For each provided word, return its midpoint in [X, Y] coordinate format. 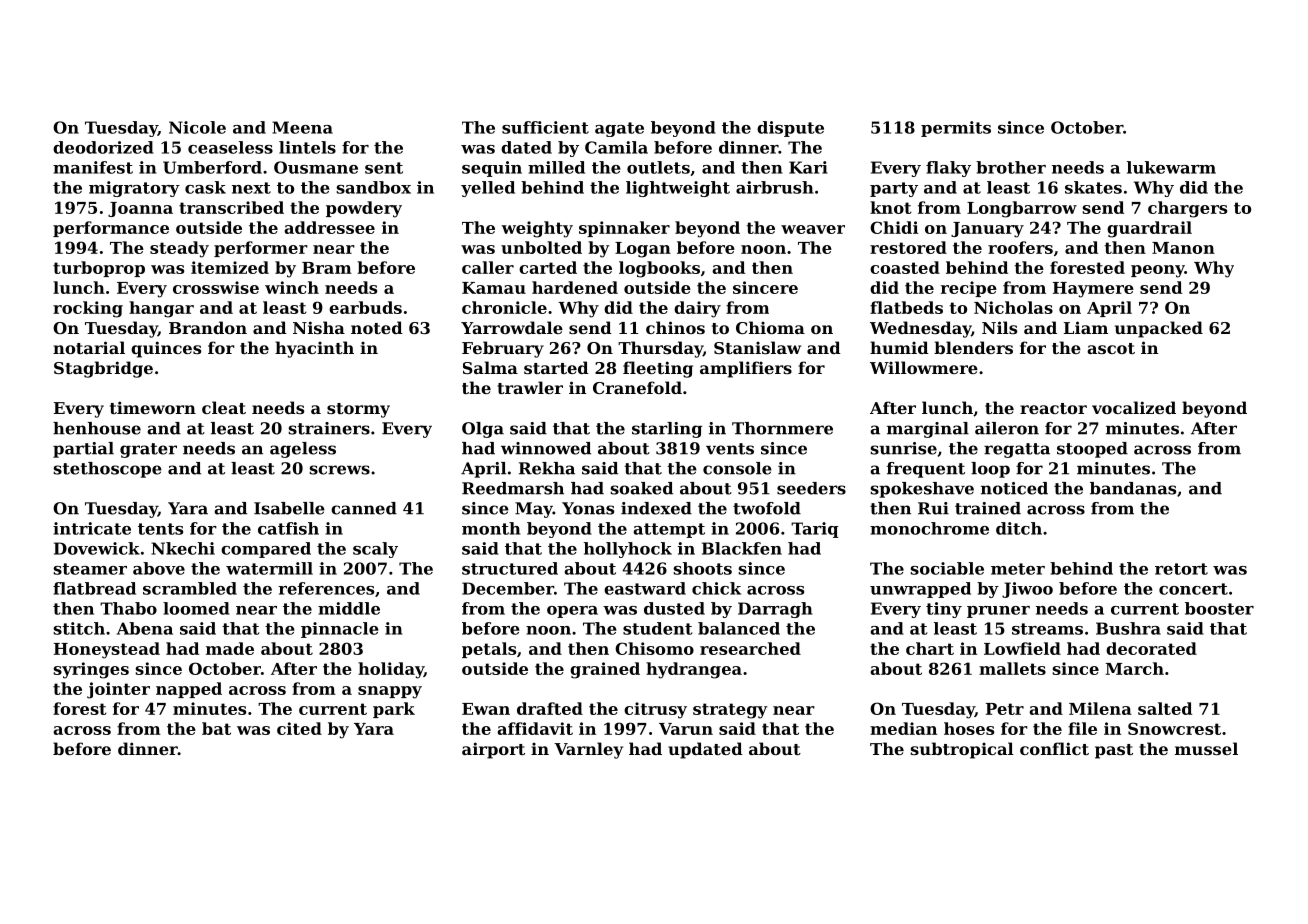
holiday [391, 670]
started [556, 367]
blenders [973, 347]
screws [340, 470]
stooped [1092, 450]
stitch [79, 628]
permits [956, 129]
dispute [790, 129]
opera [572, 612]
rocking [88, 309]
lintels [307, 147]
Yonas [588, 508]
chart [930, 648]
